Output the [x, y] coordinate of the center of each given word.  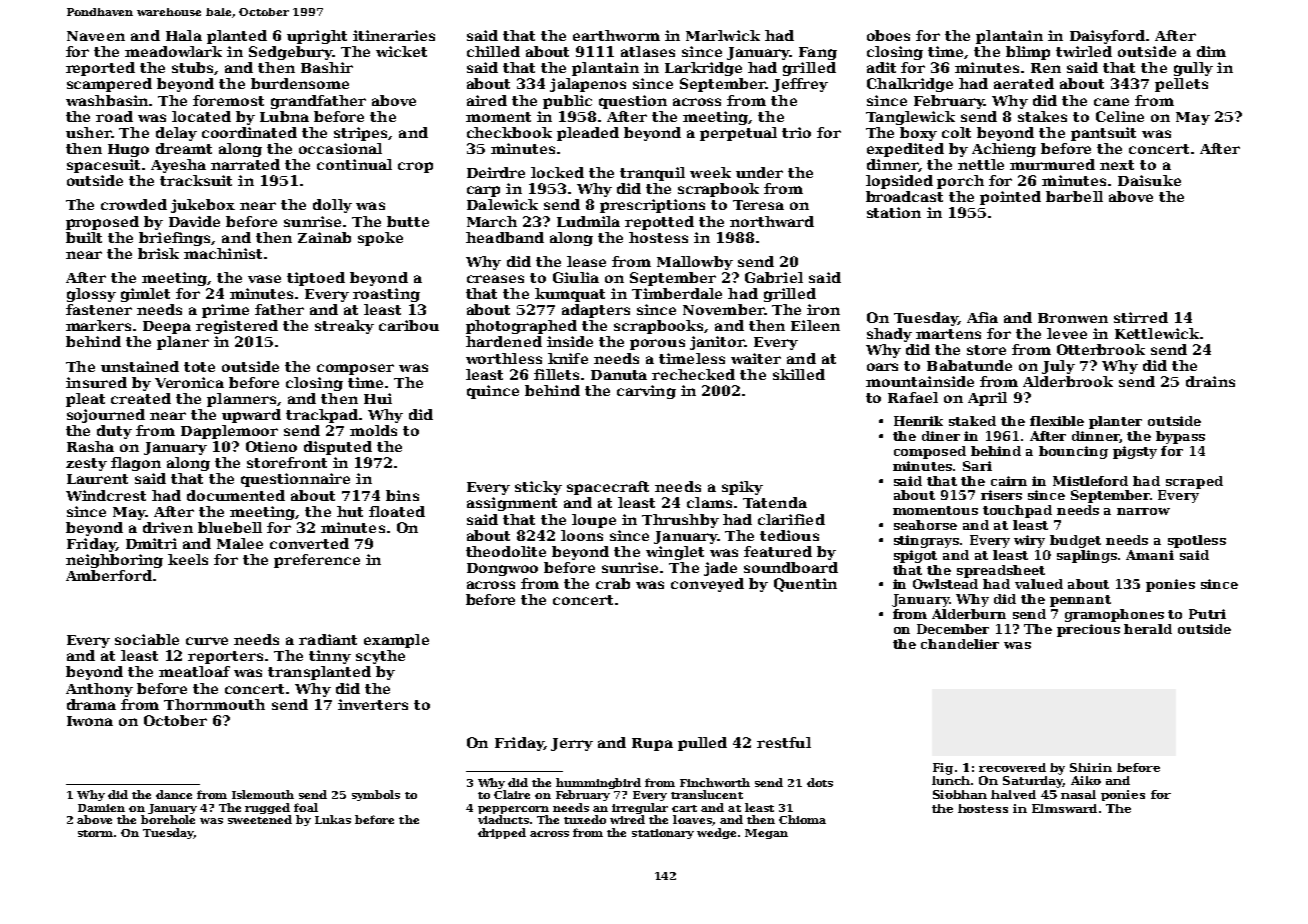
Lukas [333, 819]
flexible [1057, 421]
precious [1088, 630]
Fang [818, 53]
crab [613, 583]
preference [317, 561]
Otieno [271, 446]
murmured [1052, 164]
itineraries [394, 35]
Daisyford [1107, 37]
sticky [538, 488]
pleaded [588, 134]
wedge [716, 833]
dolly [332, 206]
